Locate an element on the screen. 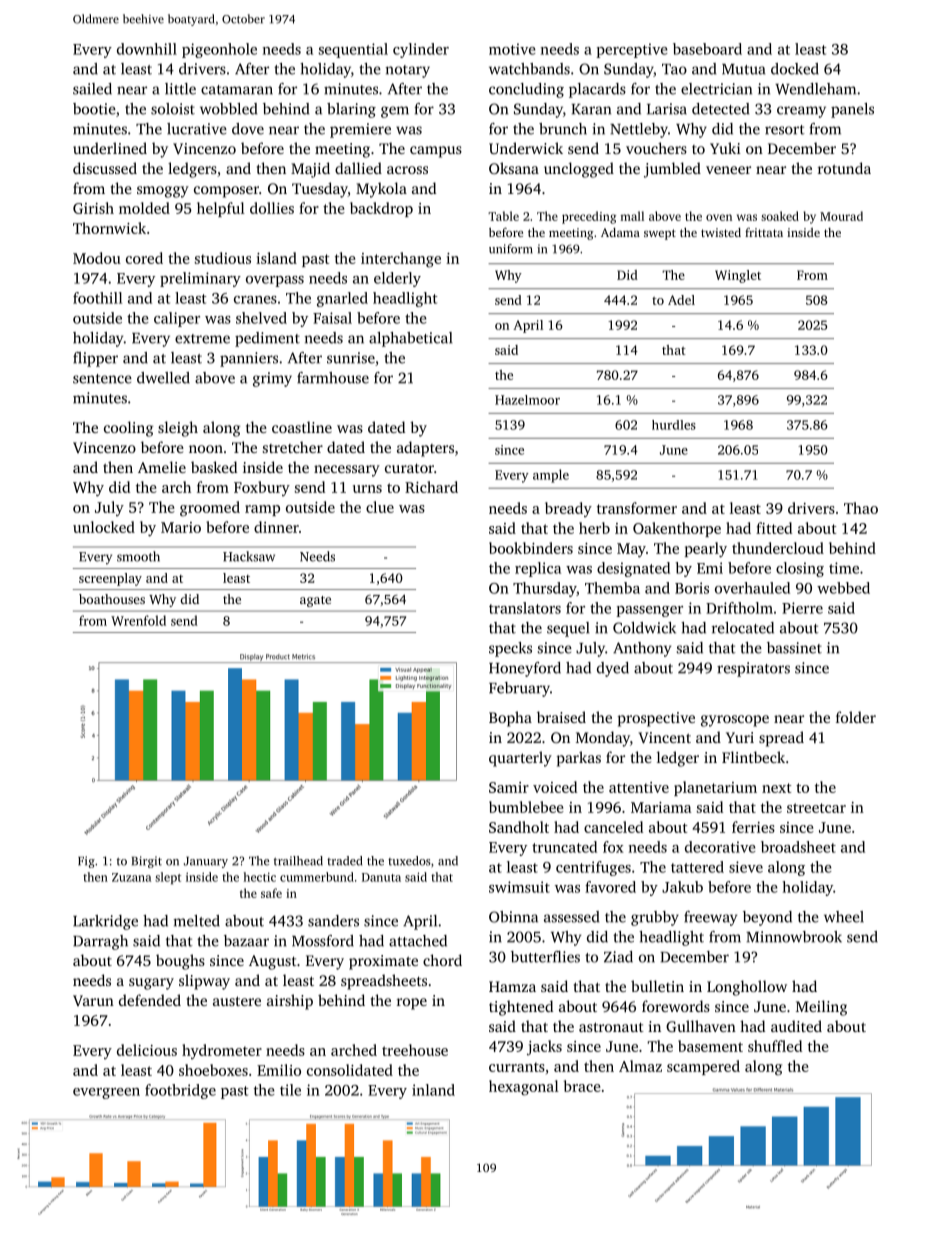 The width and height of the screenshot is (952, 1233). jumbled is located at coordinates (672, 170).
